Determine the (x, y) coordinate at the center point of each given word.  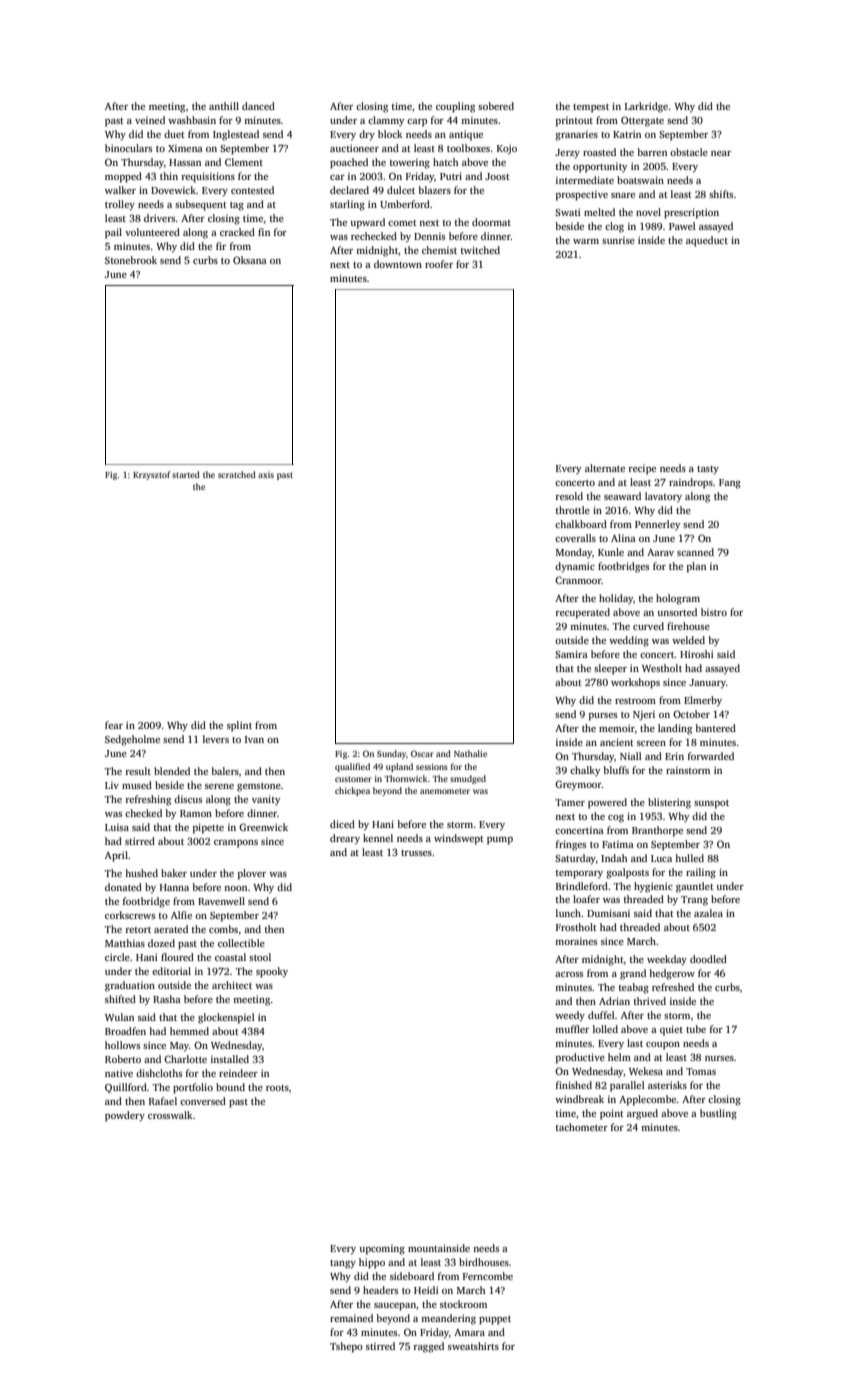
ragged (429, 1347)
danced (258, 106)
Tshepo (346, 1347)
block (390, 134)
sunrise (618, 240)
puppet (495, 1320)
